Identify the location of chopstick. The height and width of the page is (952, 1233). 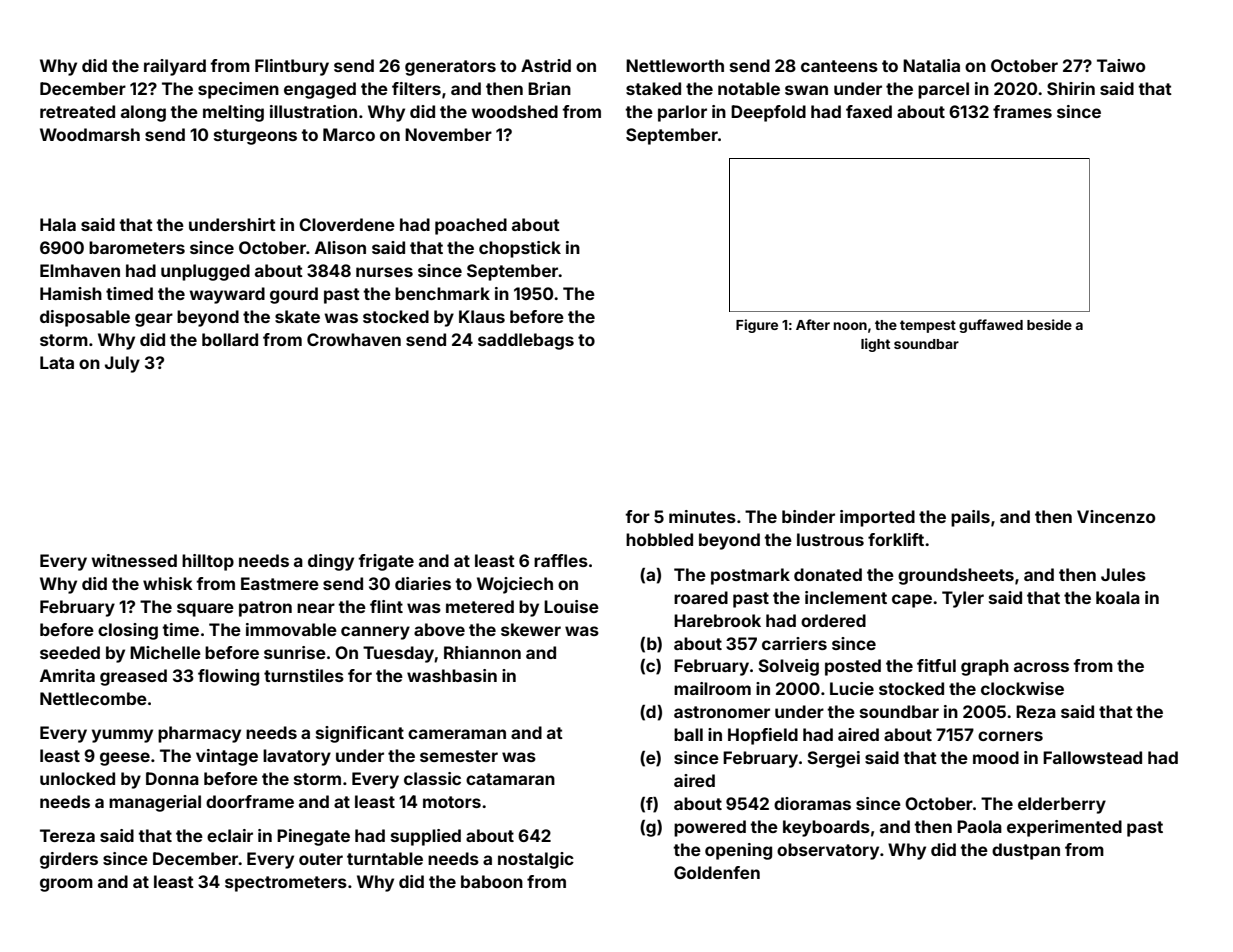
(520, 249).
